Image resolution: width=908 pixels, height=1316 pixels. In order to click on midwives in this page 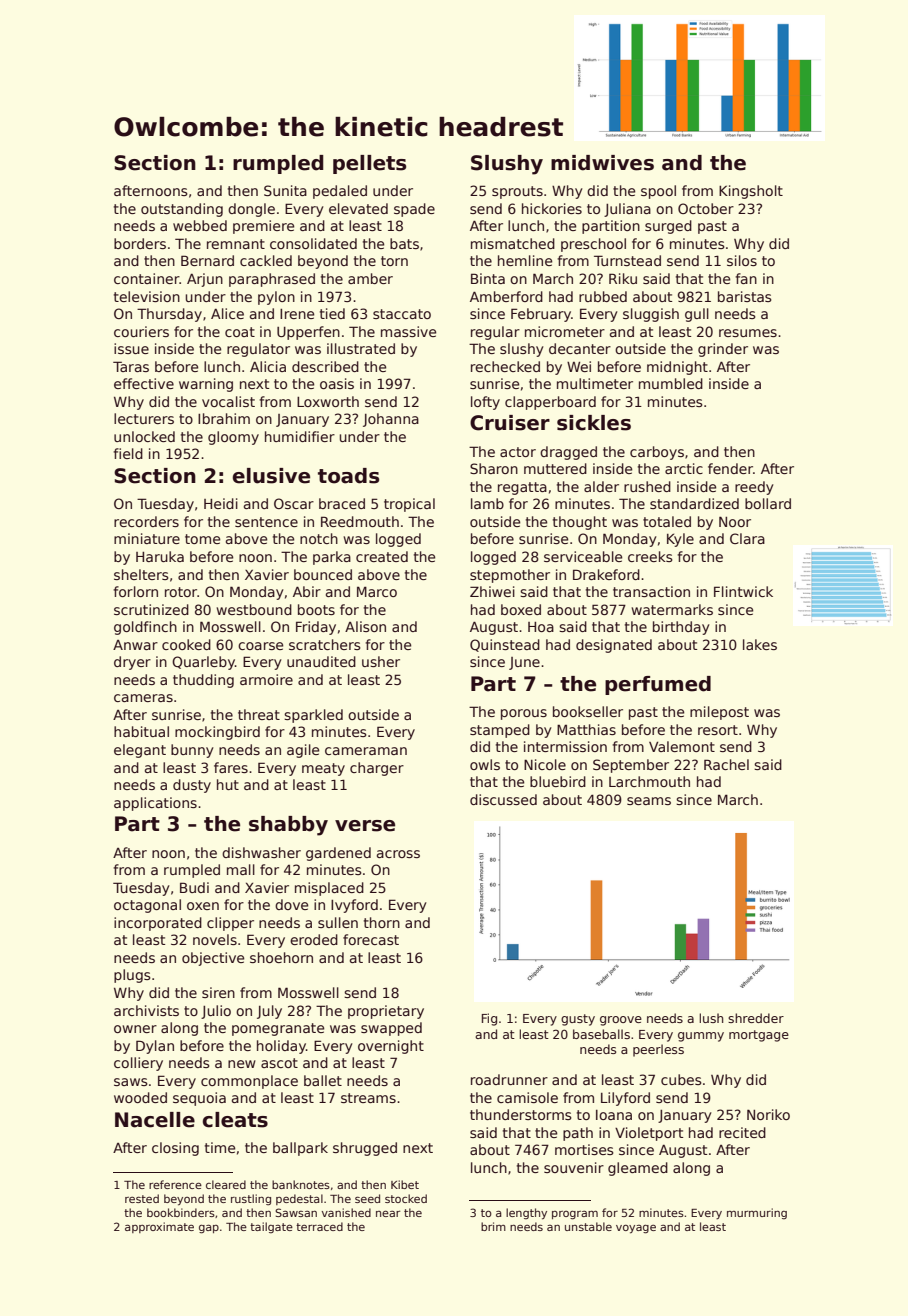, I will do `click(602, 163)`.
